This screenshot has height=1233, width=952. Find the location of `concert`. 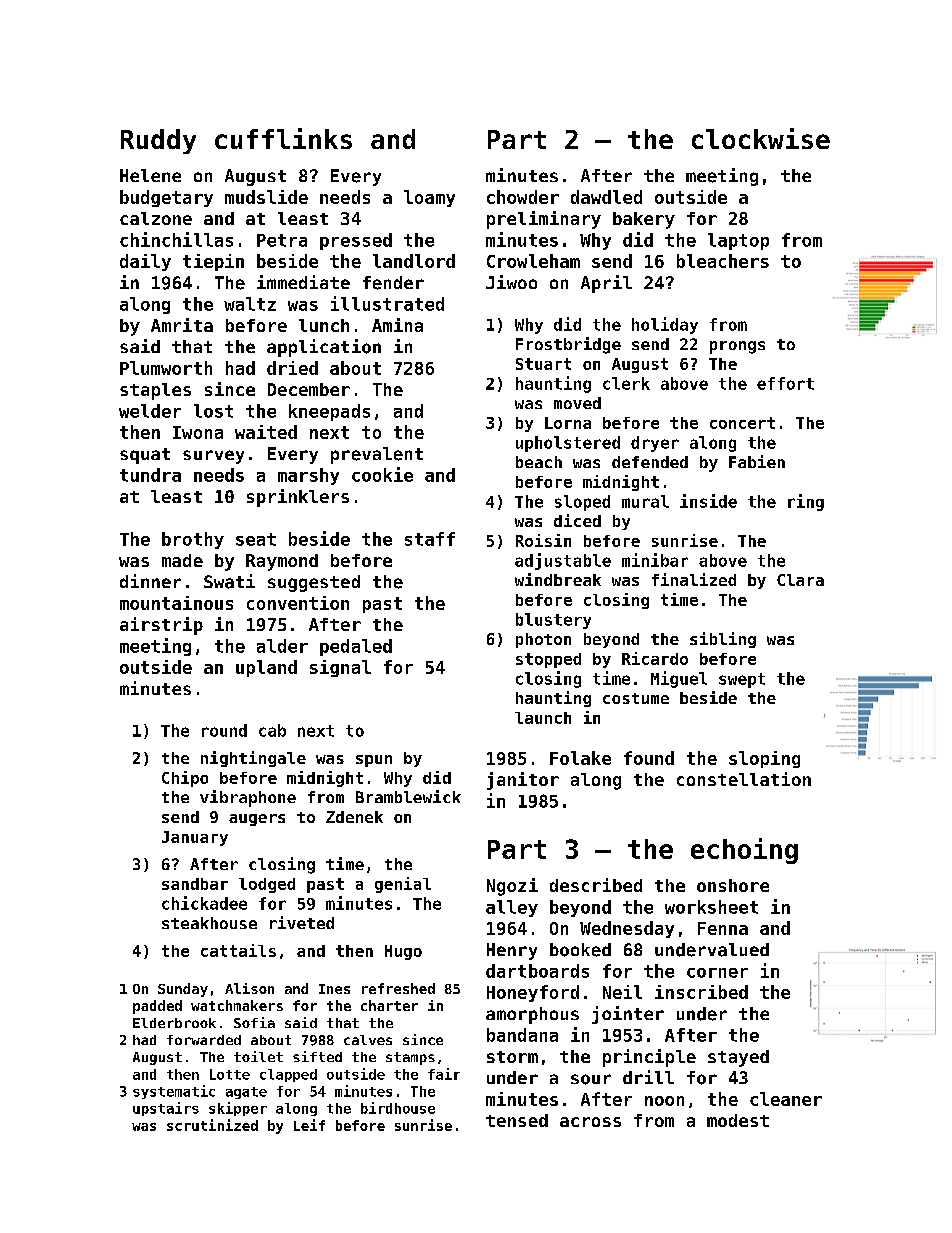

concert is located at coordinates (742, 423).
